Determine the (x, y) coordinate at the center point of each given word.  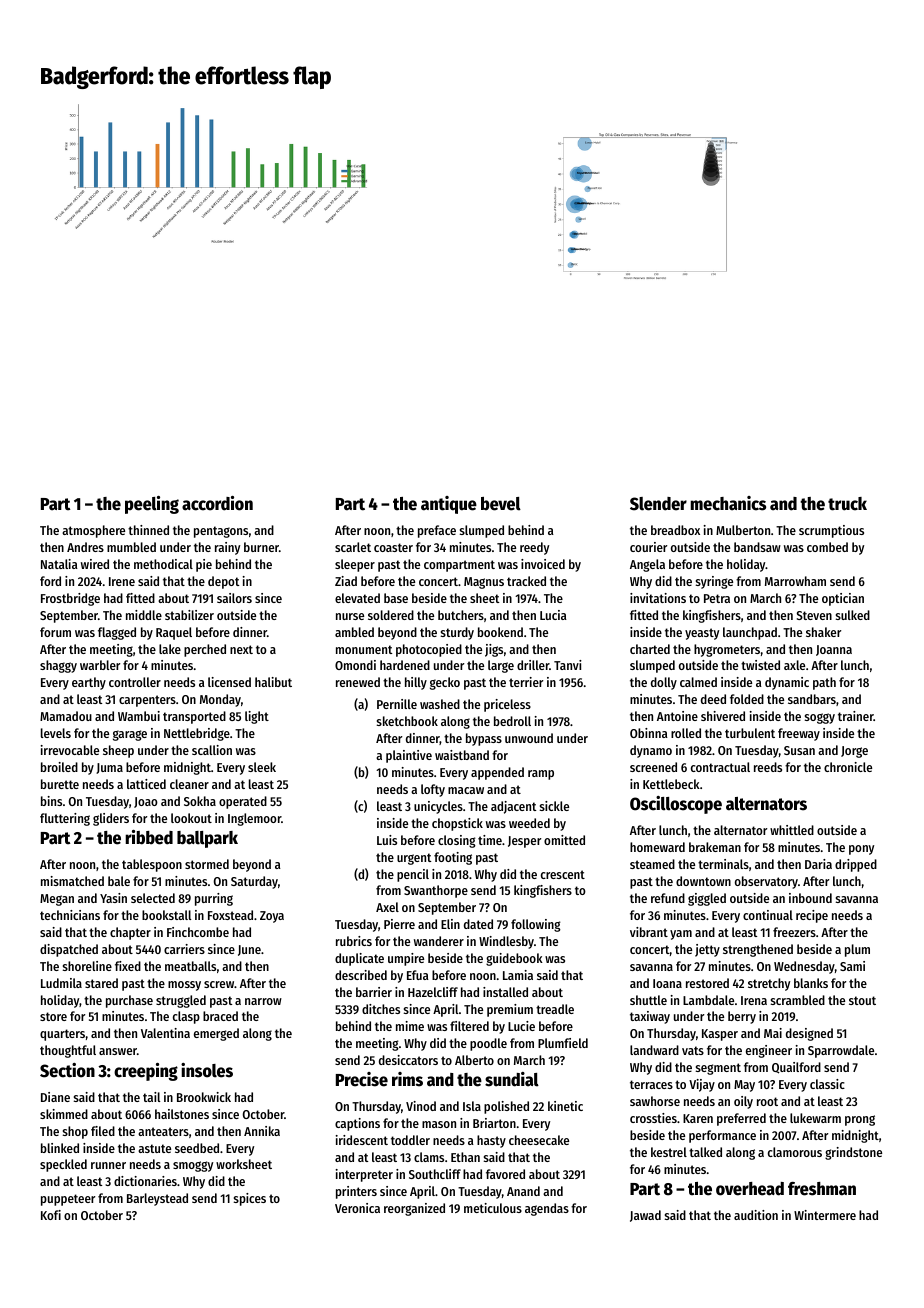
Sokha (200, 801)
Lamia (518, 975)
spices (250, 1199)
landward (654, 1050)
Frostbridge (70, 599)
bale (119, 881)
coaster (393, 547)
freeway (799, 734)
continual (768, 915)
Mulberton (743, 530)
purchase (129, 1001)
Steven (814, 615)
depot (223, 582)
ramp (541, 775)
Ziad (346, 581)
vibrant (649, 932)
